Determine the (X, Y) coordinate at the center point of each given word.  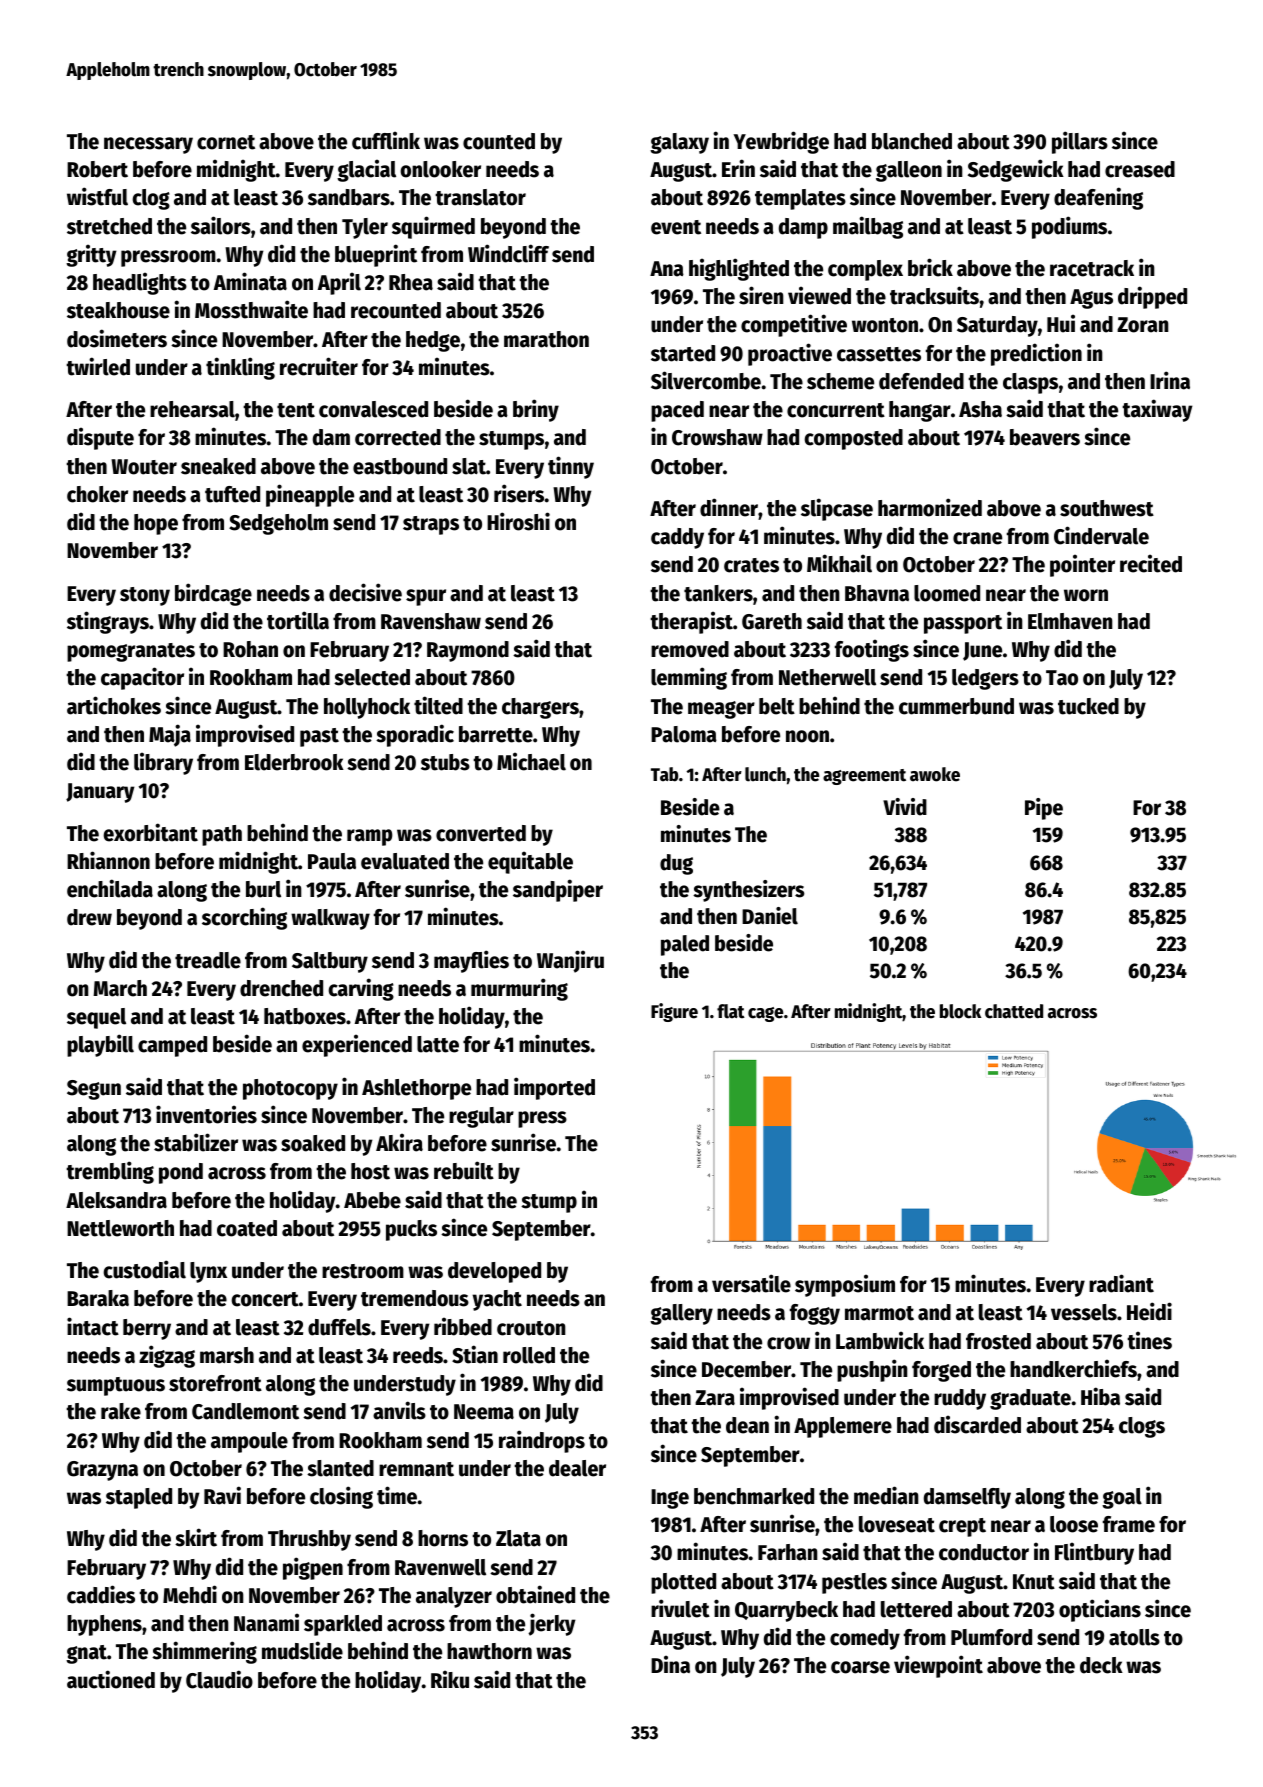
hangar (920, 411)
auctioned (111, 1679)
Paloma (684, 734)
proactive (790, 354)
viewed (819, 295)
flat (731, 1011)
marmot (879, 1313)
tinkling (240, 368)
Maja (170, 735)
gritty (91, 255)
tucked (1088, 706)
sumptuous (116, 1386)
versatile (751, 1283)
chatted (1014, 1011)
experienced (357, 1045)
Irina (1170, 380)
